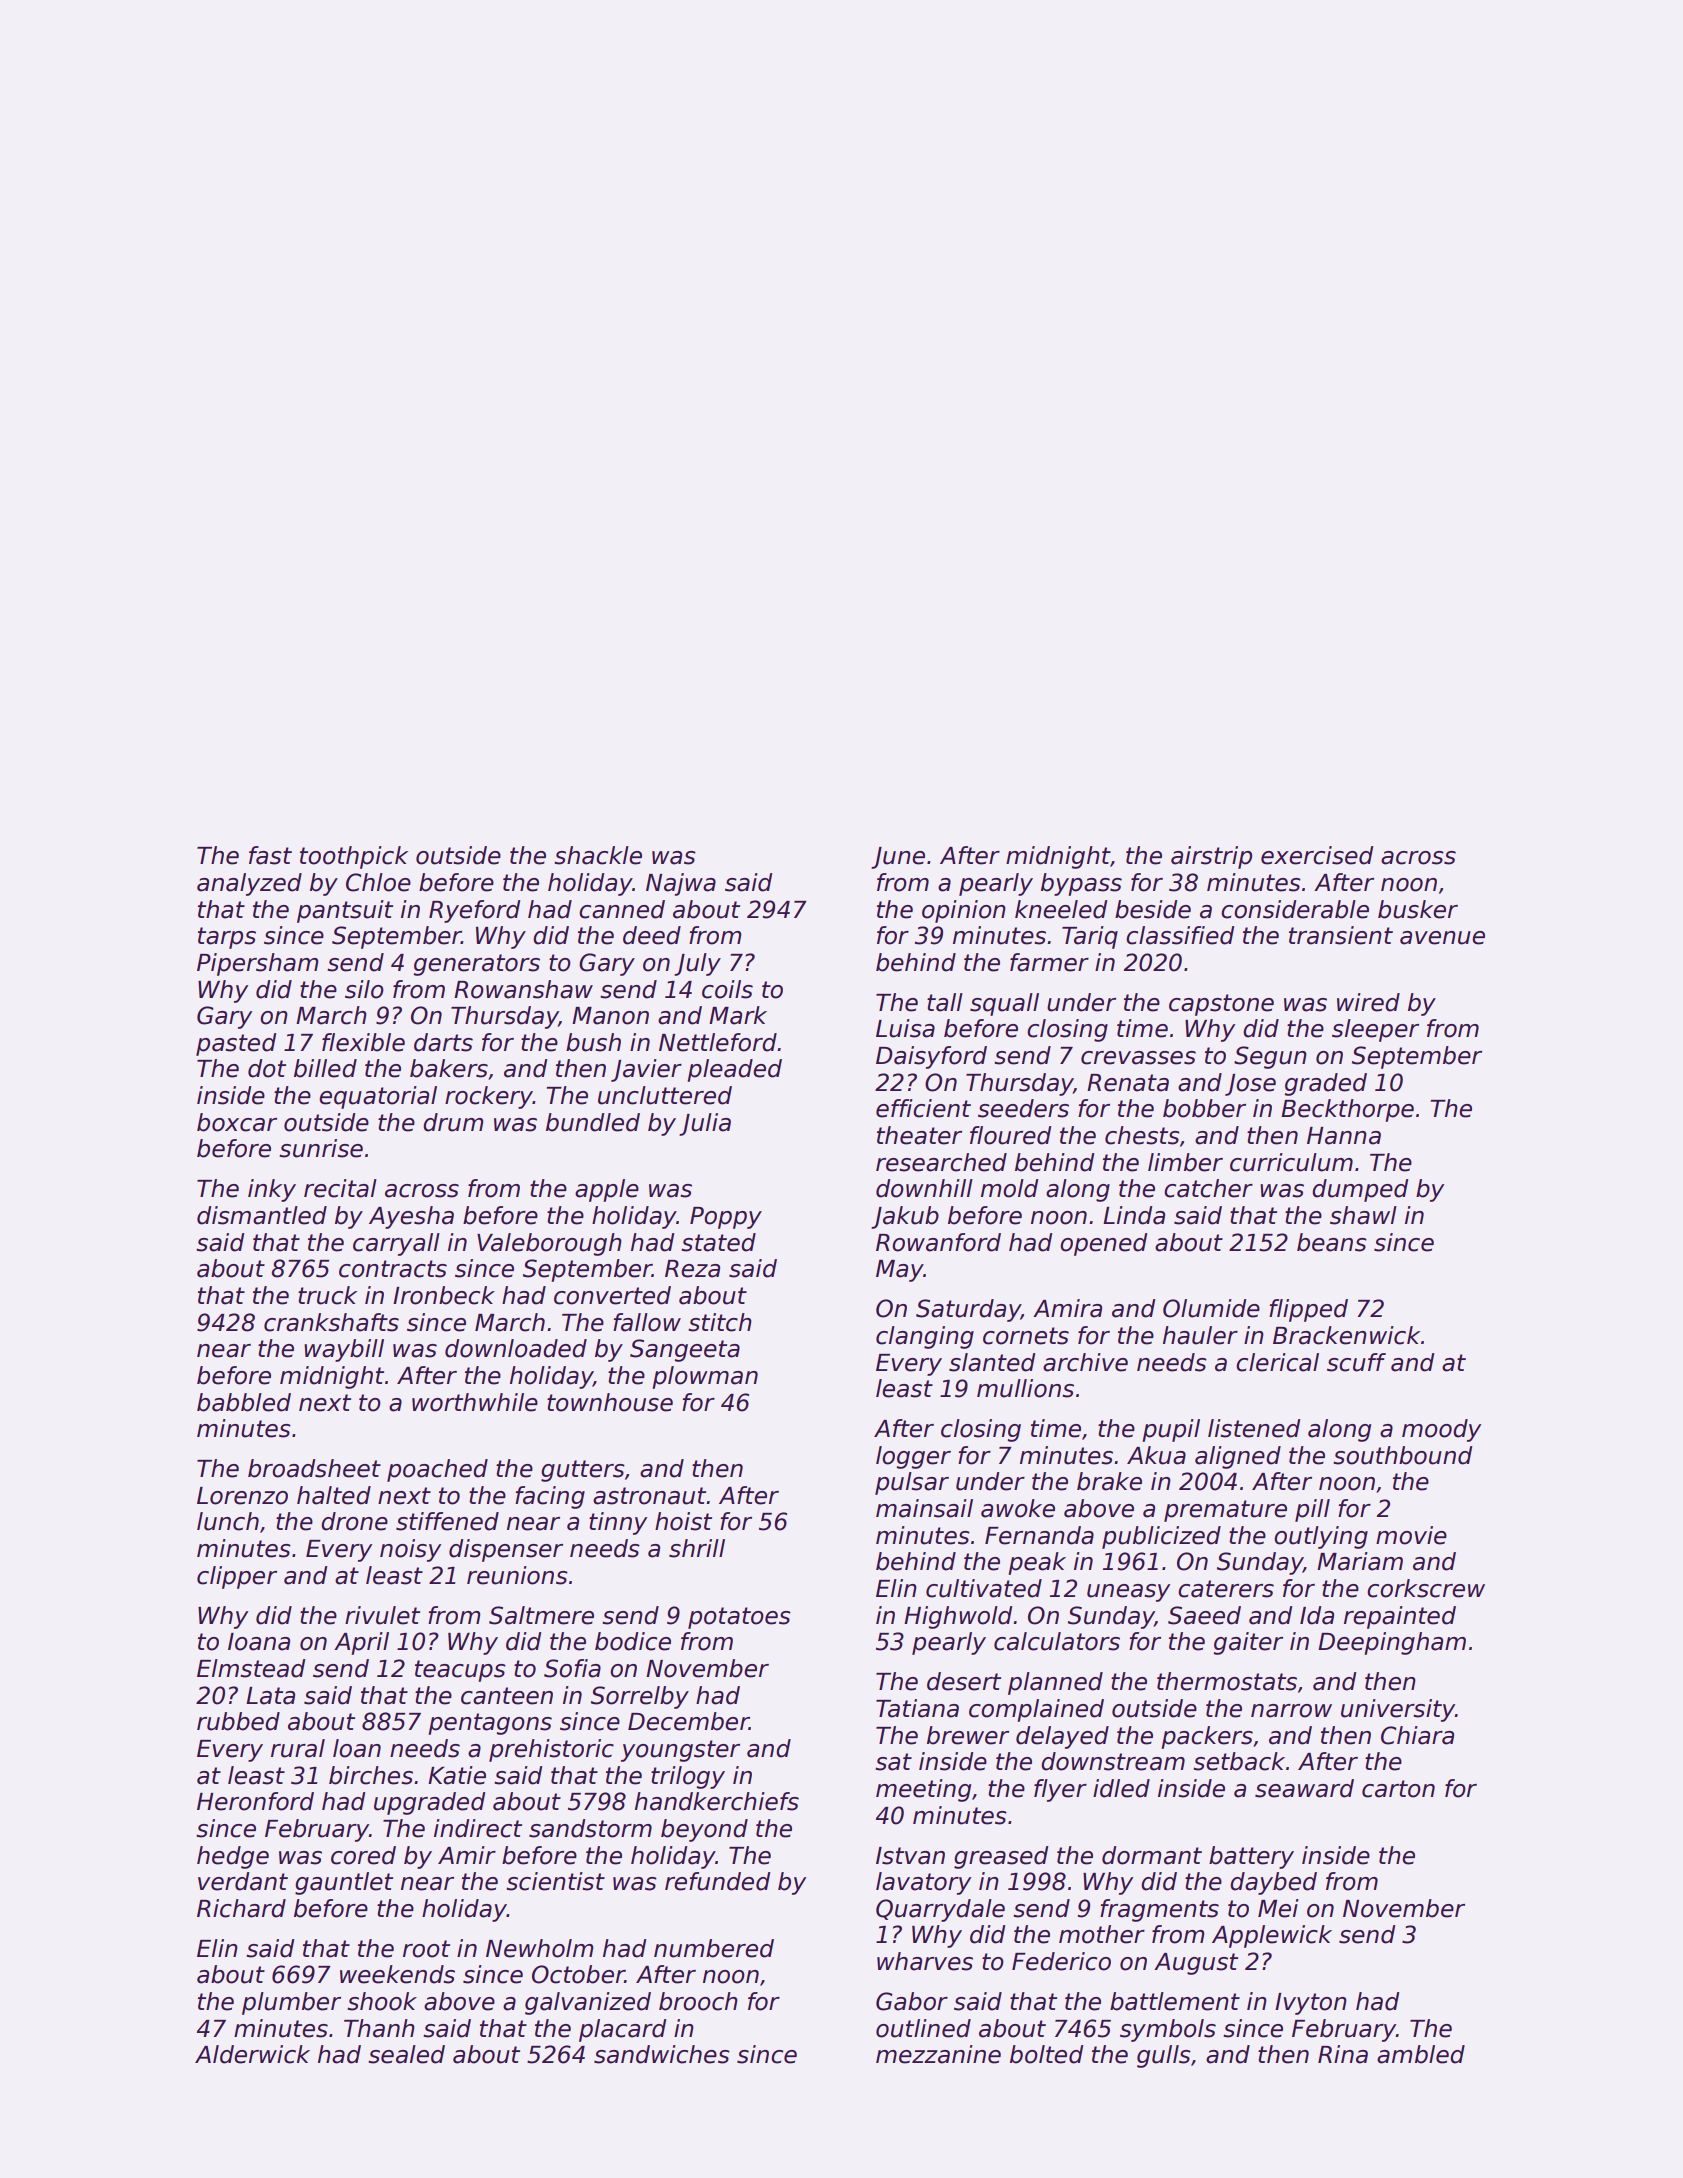 The width and height of the screenshot is (1683, 2178). Describe the element at coordinates (697, 1548) in the screenshot. I see `shrill` at that location.
